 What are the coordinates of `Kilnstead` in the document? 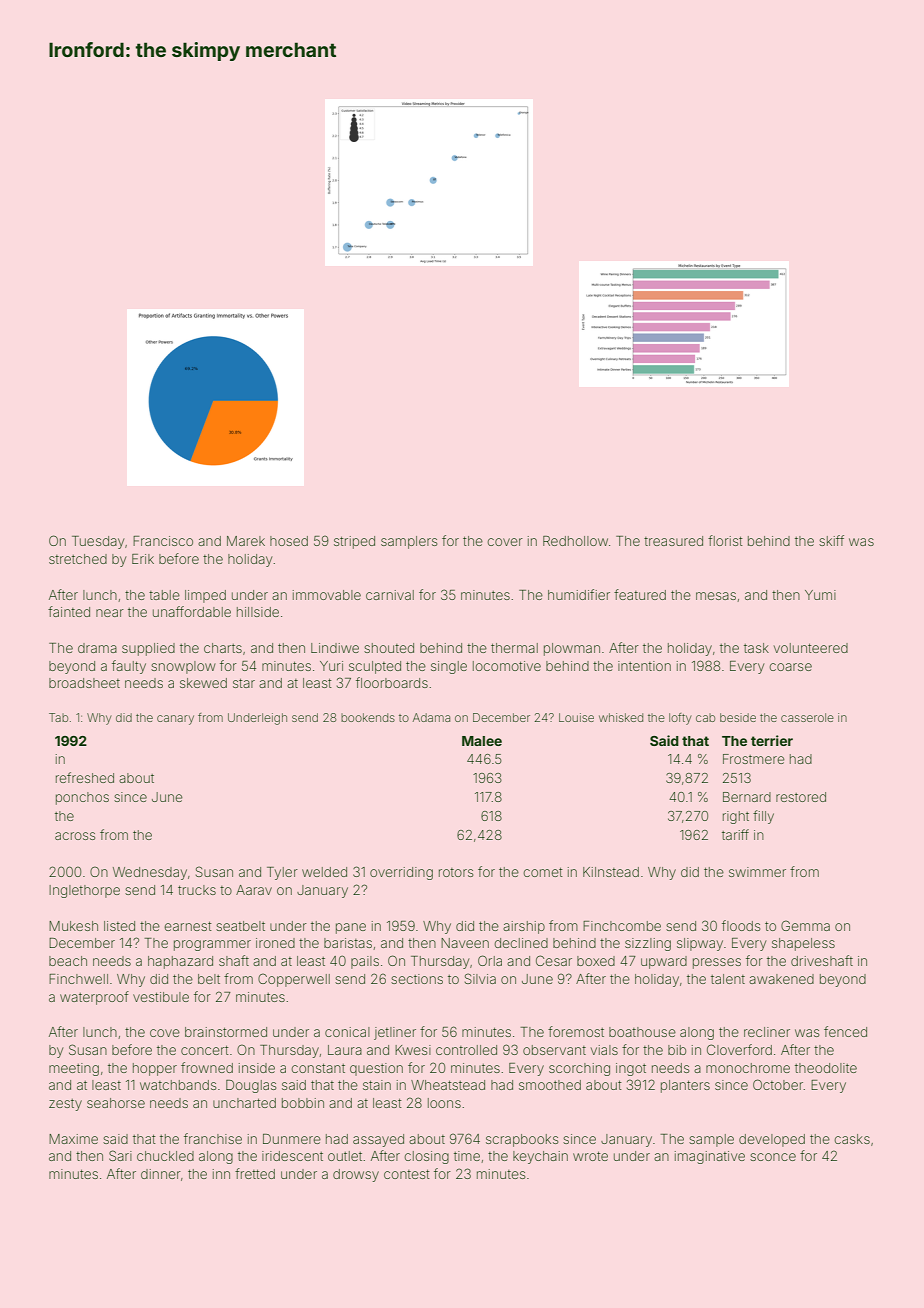 It's located at (611, 872).
